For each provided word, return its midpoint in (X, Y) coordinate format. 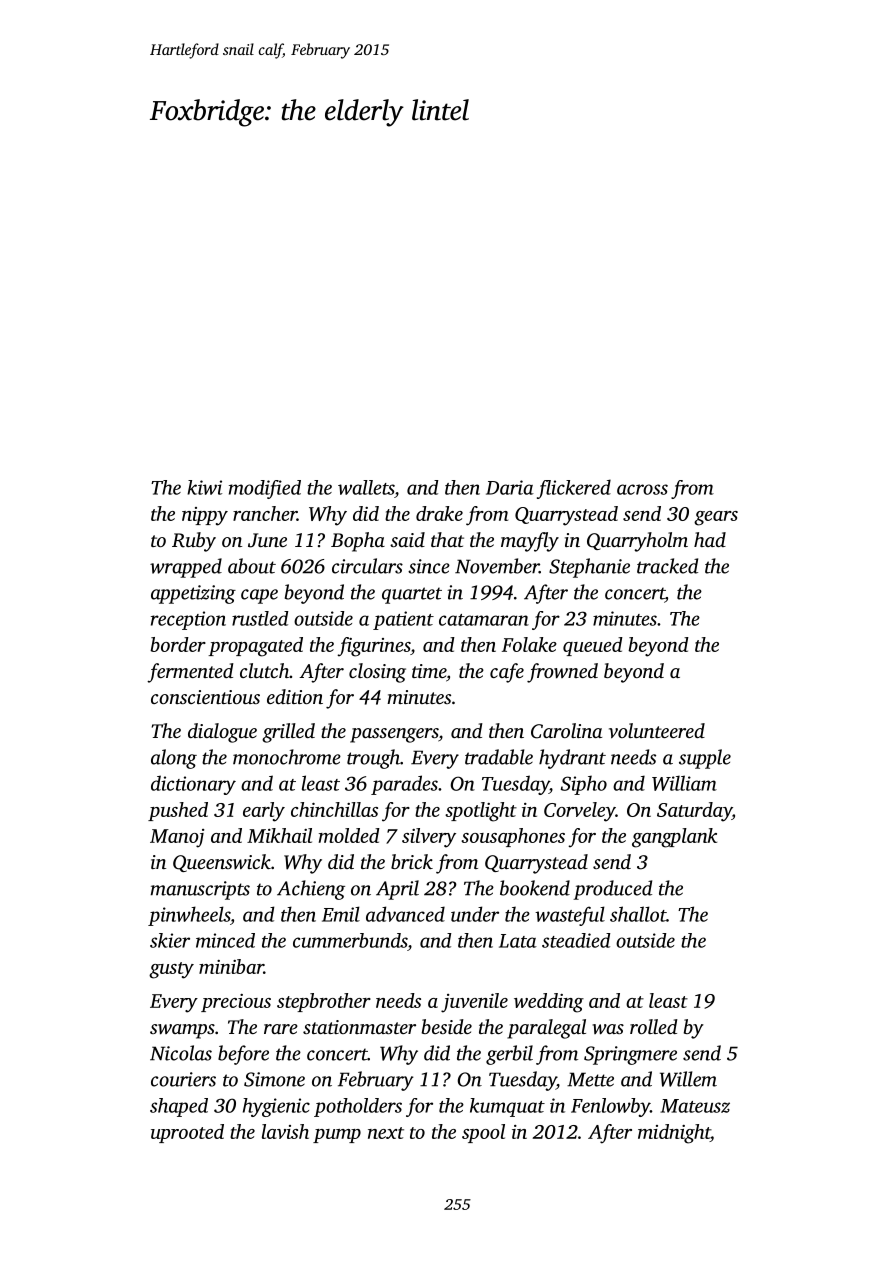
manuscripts (200, 890)
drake (439, 513)
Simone (274, 1079)
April (397, 890)
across (642, 489)
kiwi (204, 487)
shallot (638, 914)
